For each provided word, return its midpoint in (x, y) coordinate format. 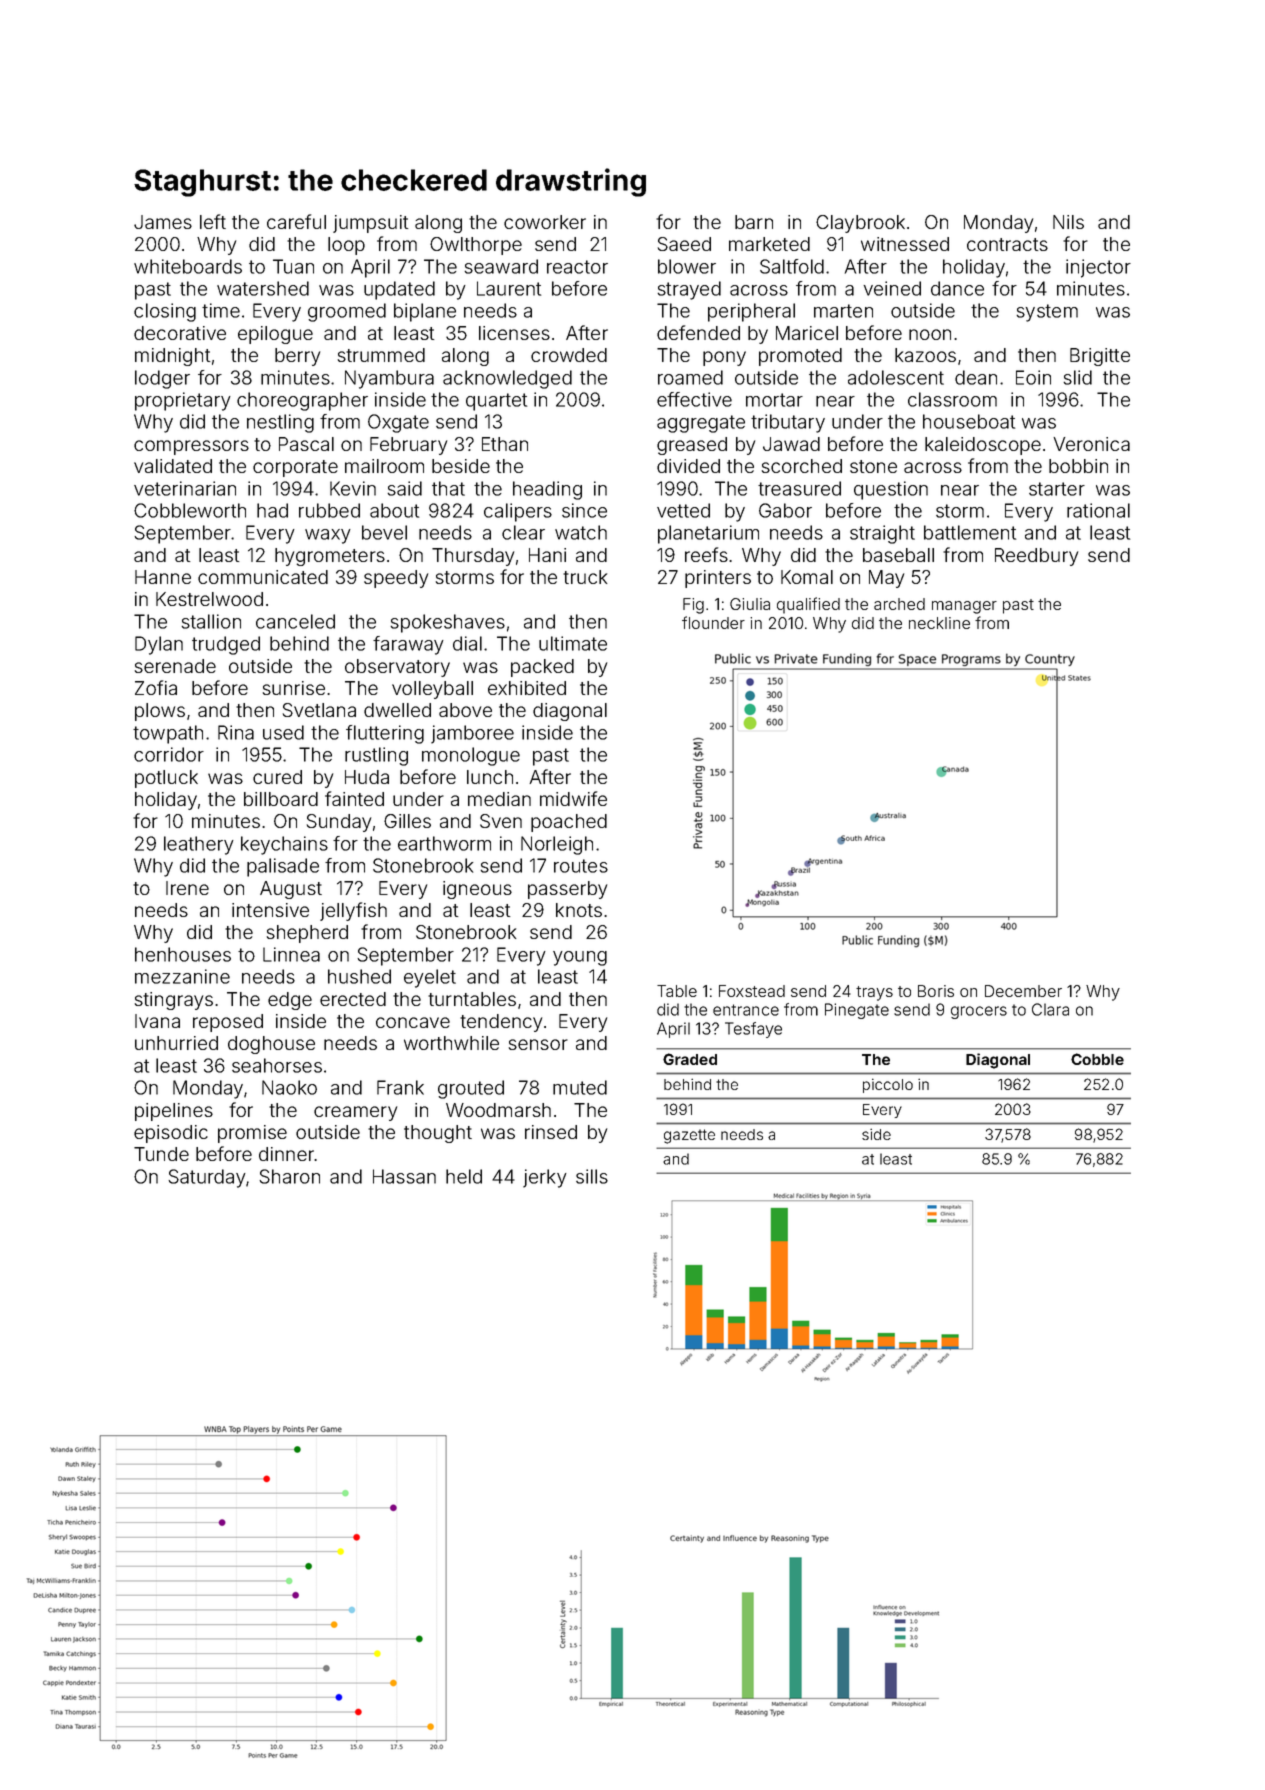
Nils (1068, 222)
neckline (939, 623)
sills (592, 1176)
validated (173, 466)
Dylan (159, 645)
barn (754, 222)
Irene (187, 888)
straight (882, 534)
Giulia (750, 604)
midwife (573, 798)
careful (296, 221)
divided (688, 466)
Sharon (289, 1176)
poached (569, 823)
